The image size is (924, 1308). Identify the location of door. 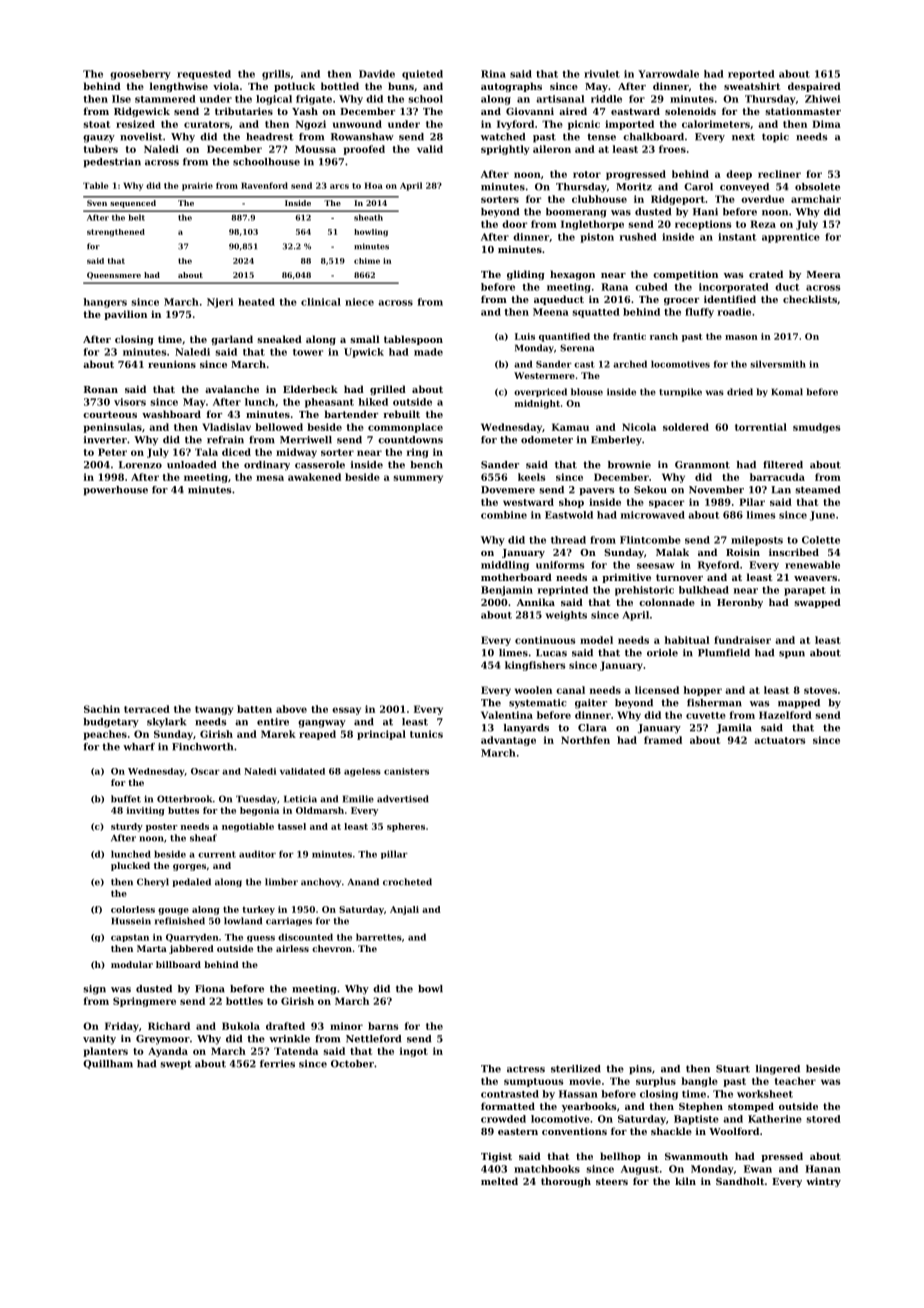
(514, 224).
